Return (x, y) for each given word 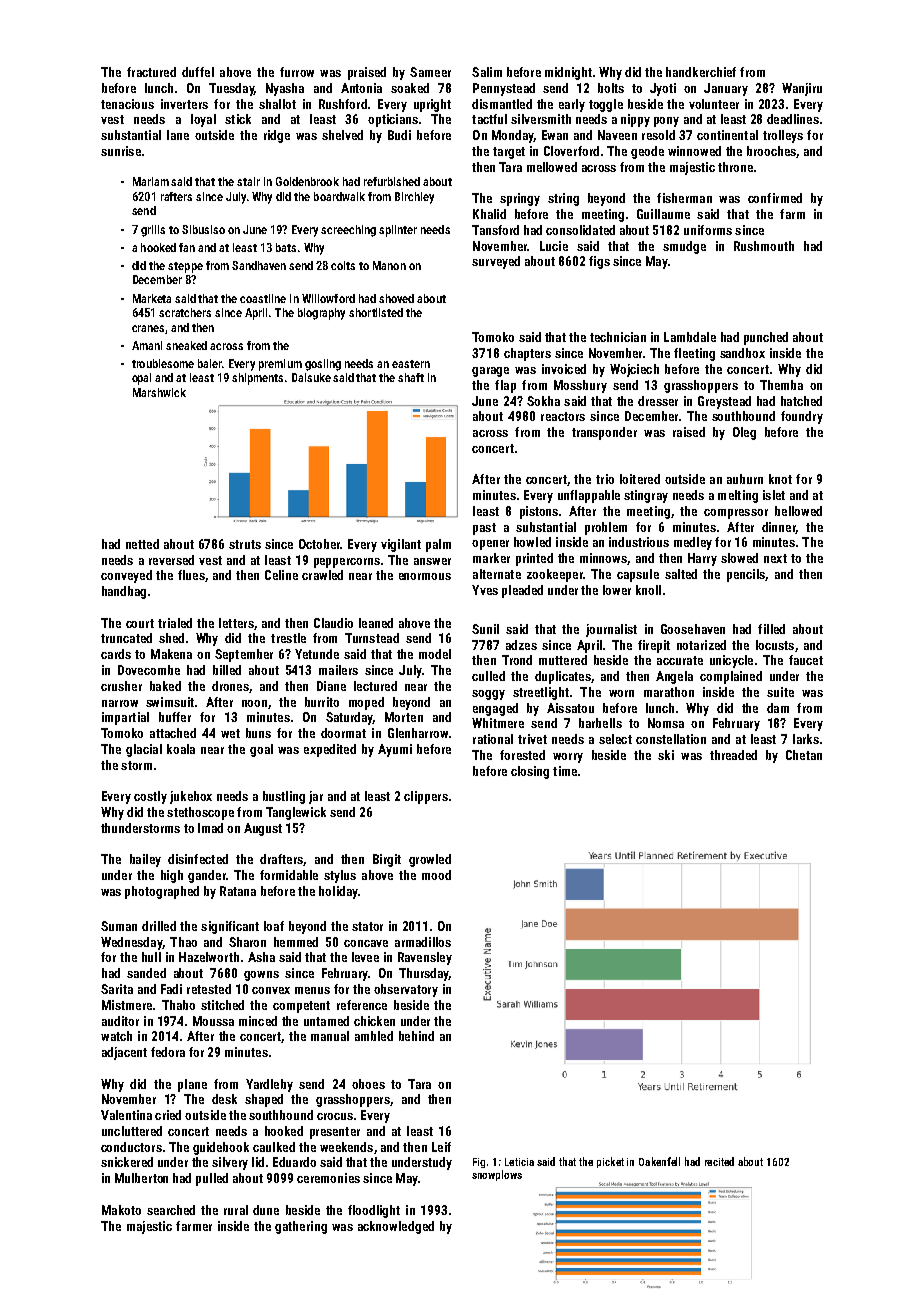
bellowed (798, 511)
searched (171, 1210)
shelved (342, 135)
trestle (288, 638)
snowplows (497, 1175)
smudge (684, 247)
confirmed (775, 198)
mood (436, 875)
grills (153, 231)
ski (666, 755)
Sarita (117, 989)
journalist (611, 630)
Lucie (554, 246)
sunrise (121, 151)
